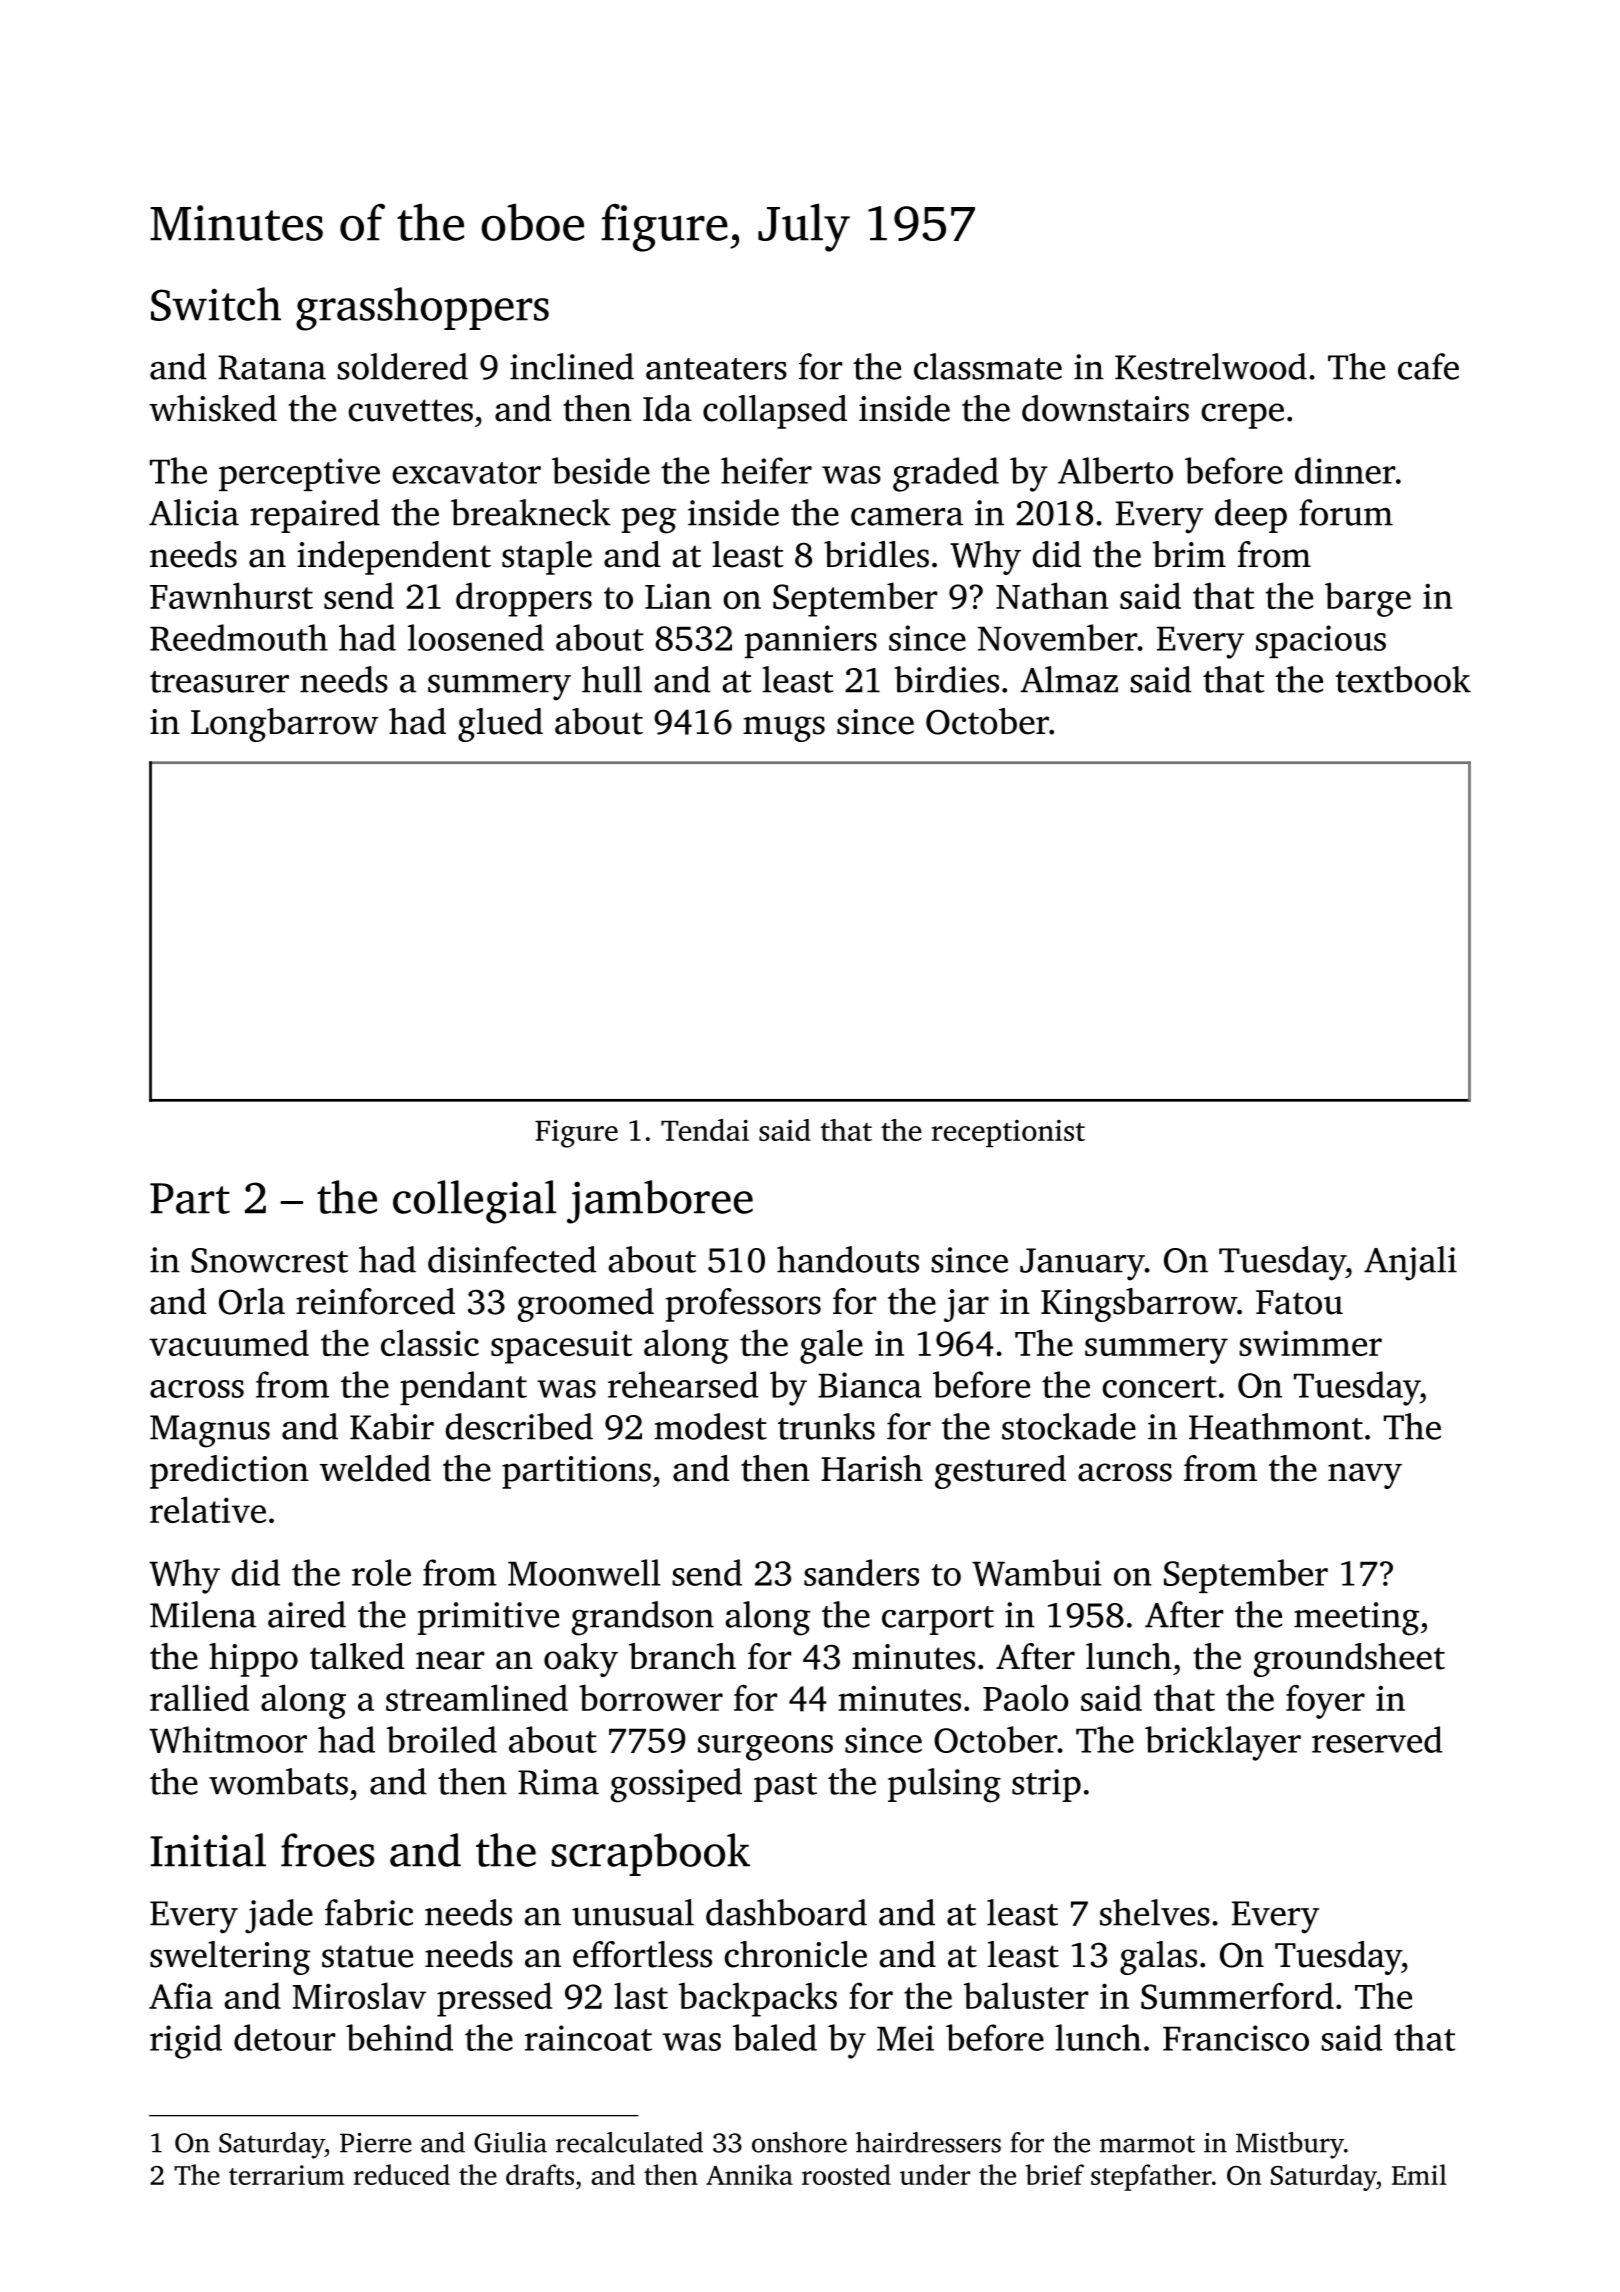 This screenshot has height=2292, width=1620. Describe the element at coordinates (399, 2037) in the screenshot. I see `behind` at that location.
